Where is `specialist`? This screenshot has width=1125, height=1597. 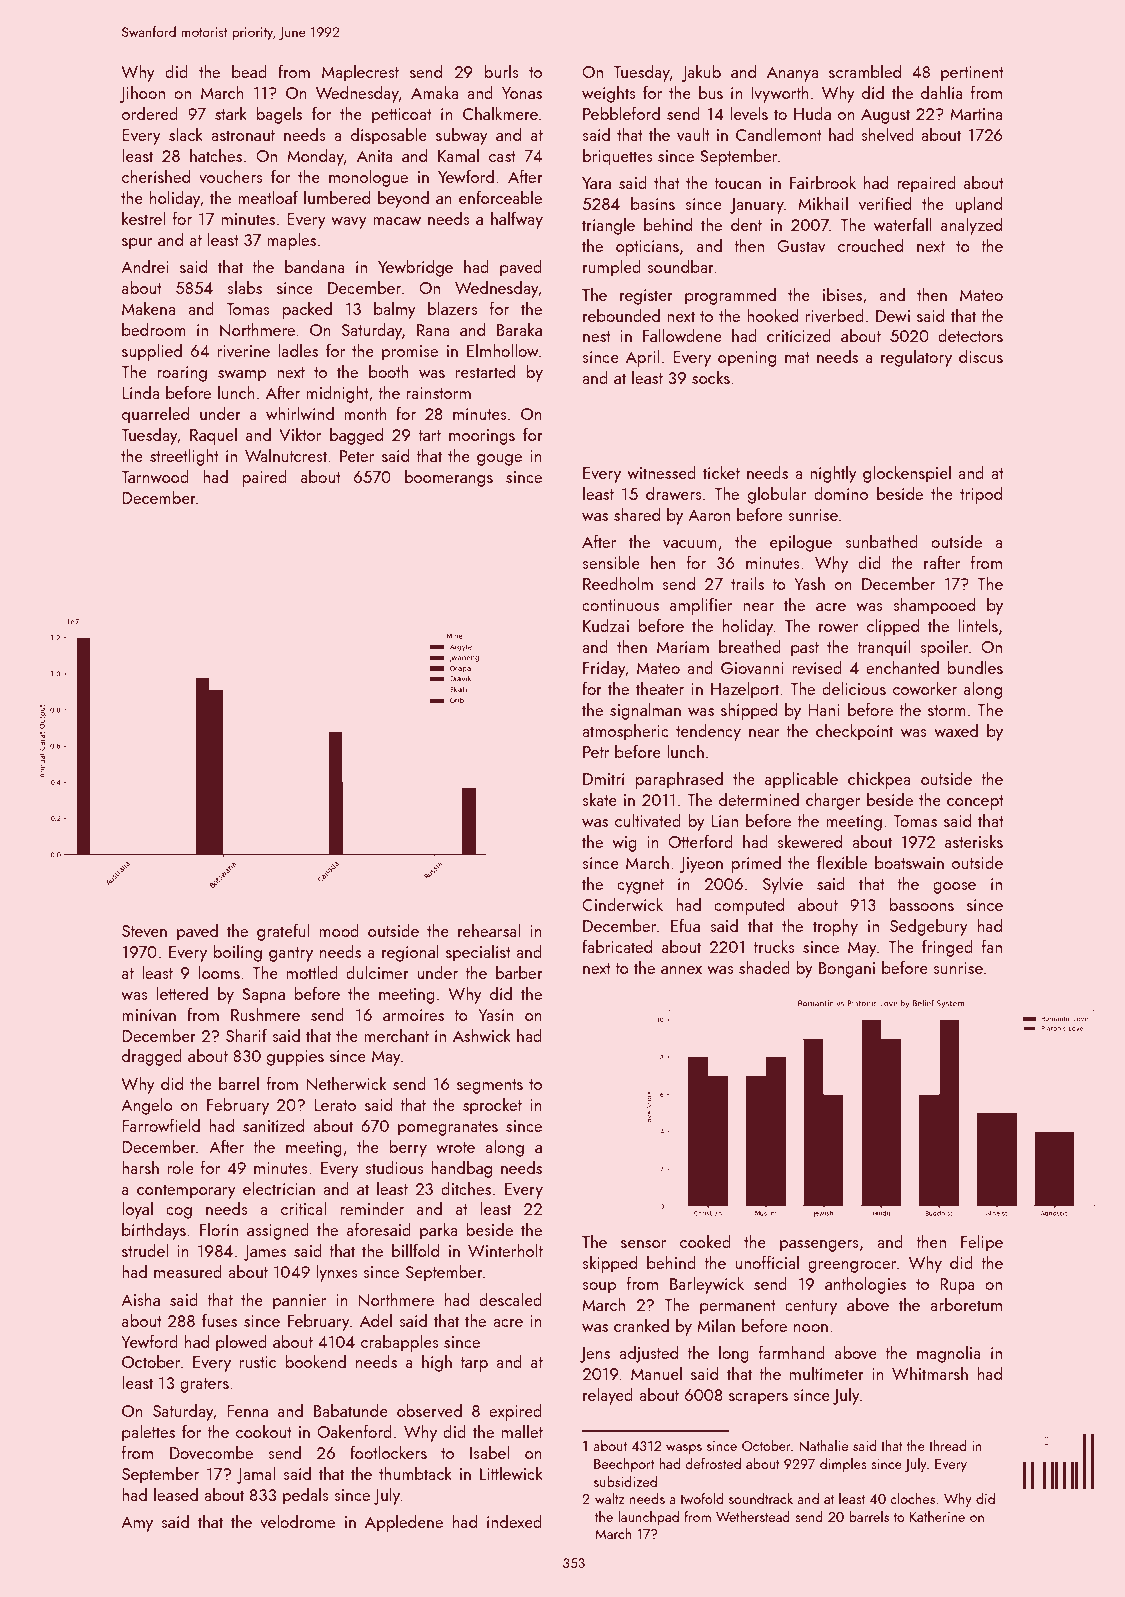 specialist is located at coordinates (478, 953).
